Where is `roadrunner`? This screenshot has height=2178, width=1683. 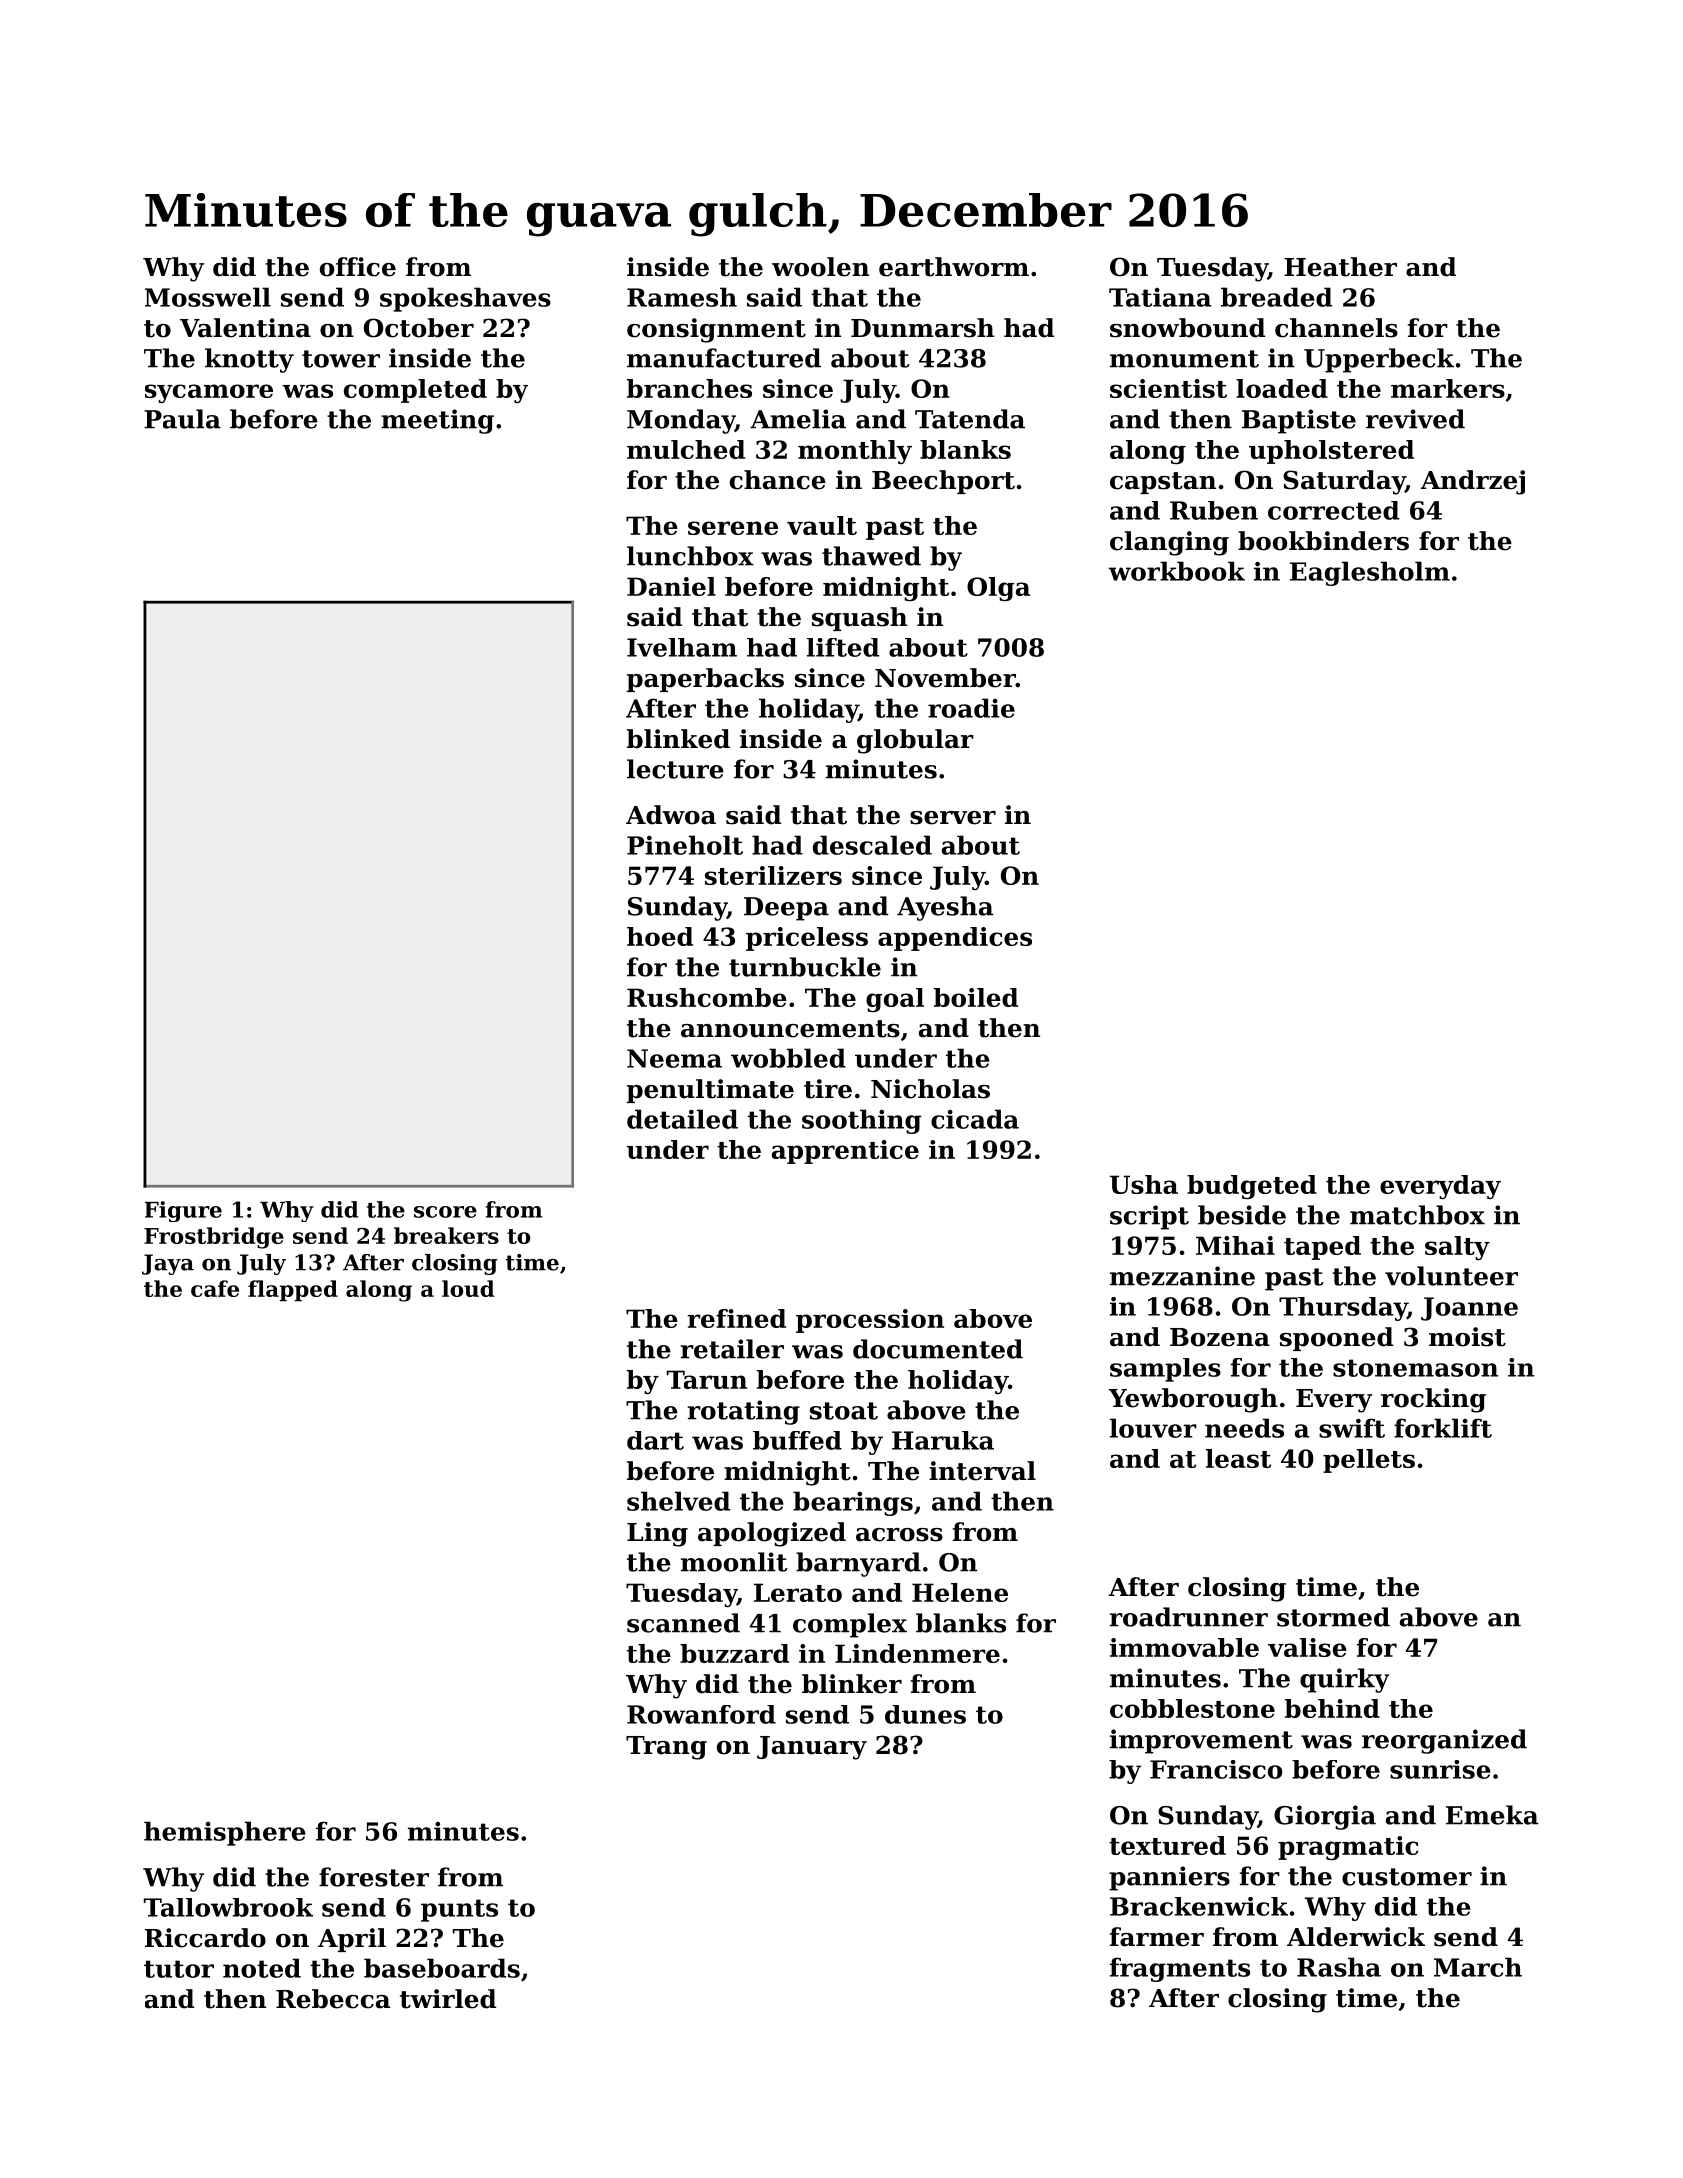
roadrunner is located at coordinates (1189, 1617).
